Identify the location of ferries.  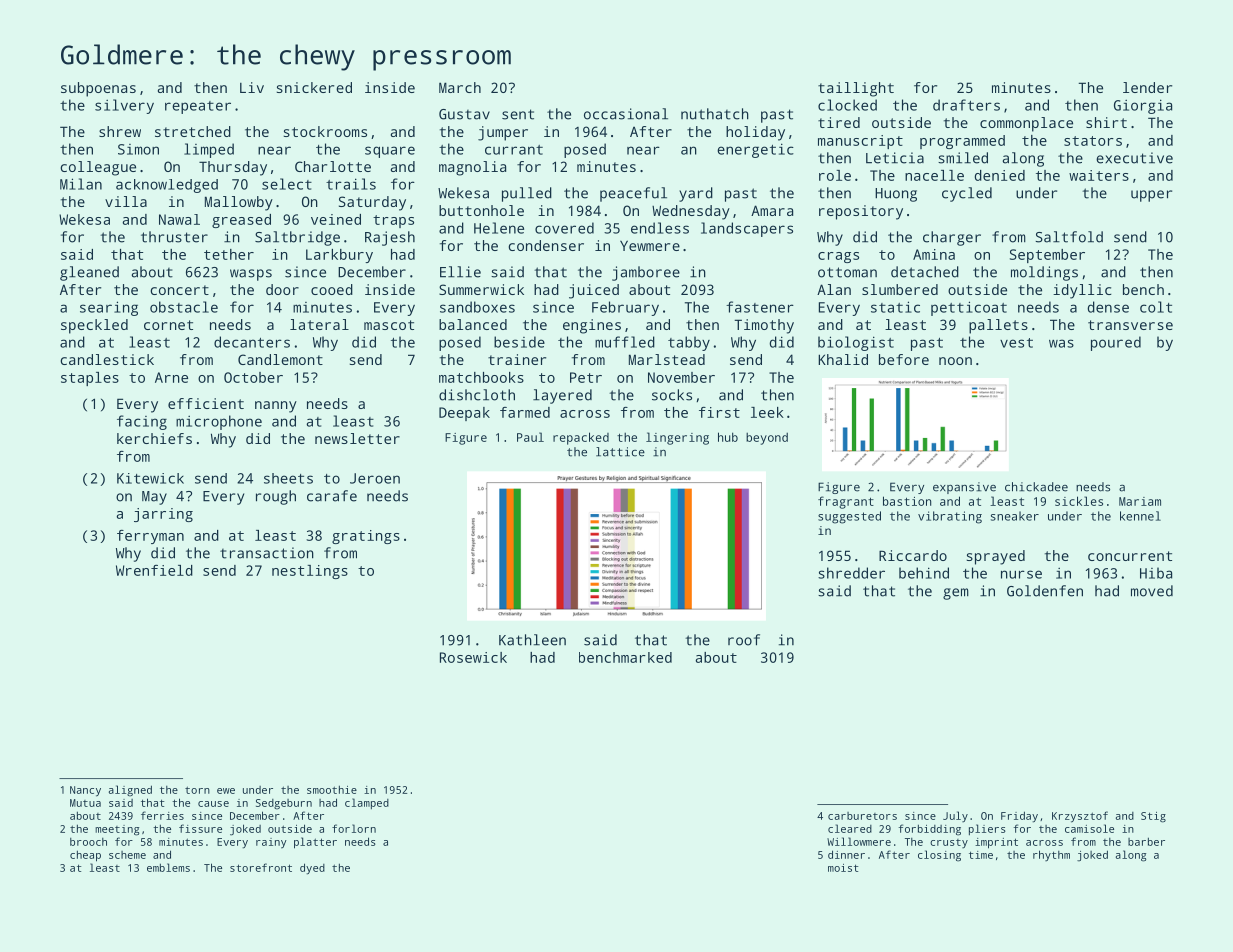
(162, 815).
